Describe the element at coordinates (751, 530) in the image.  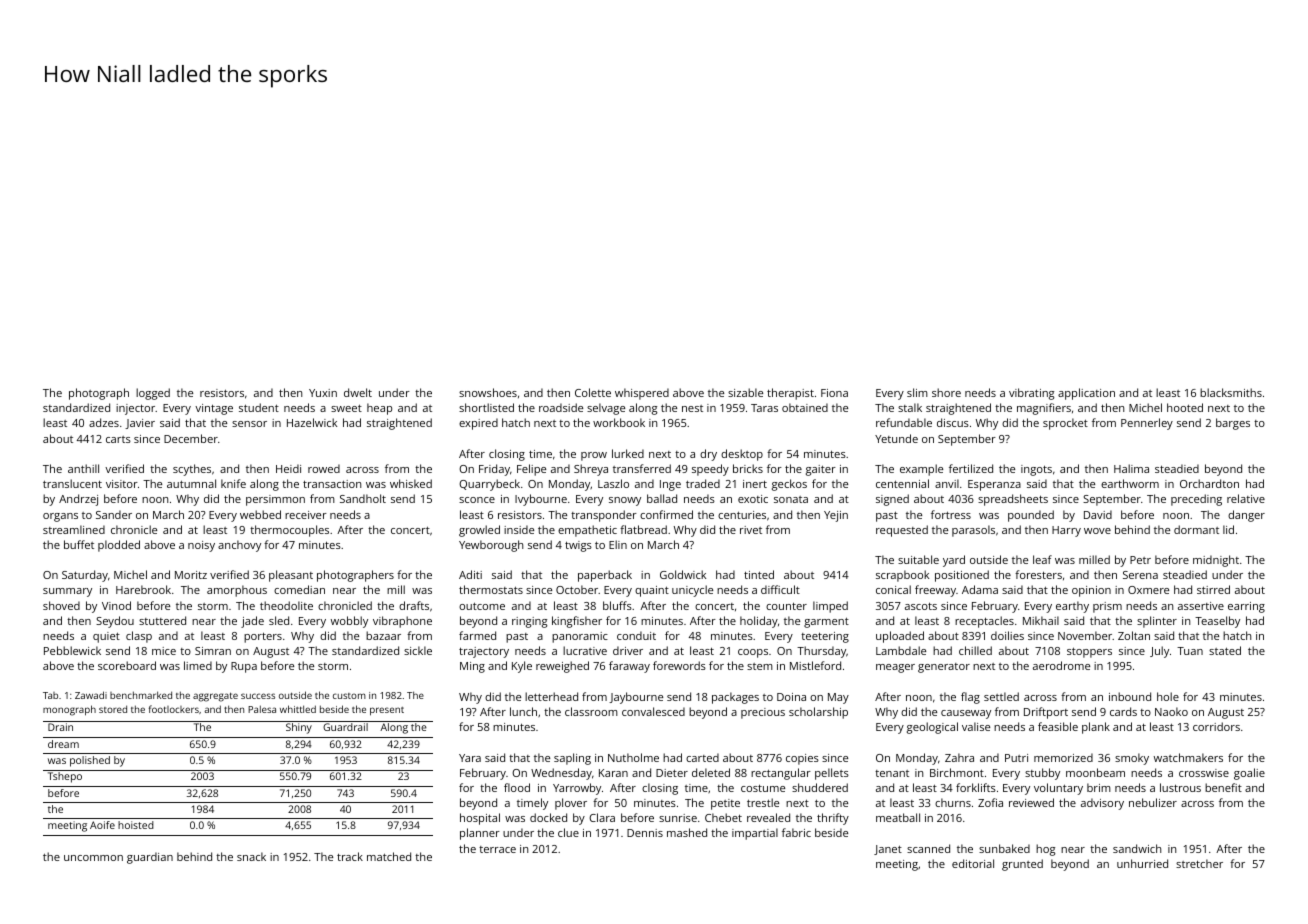
I see `rivet` at that location.
